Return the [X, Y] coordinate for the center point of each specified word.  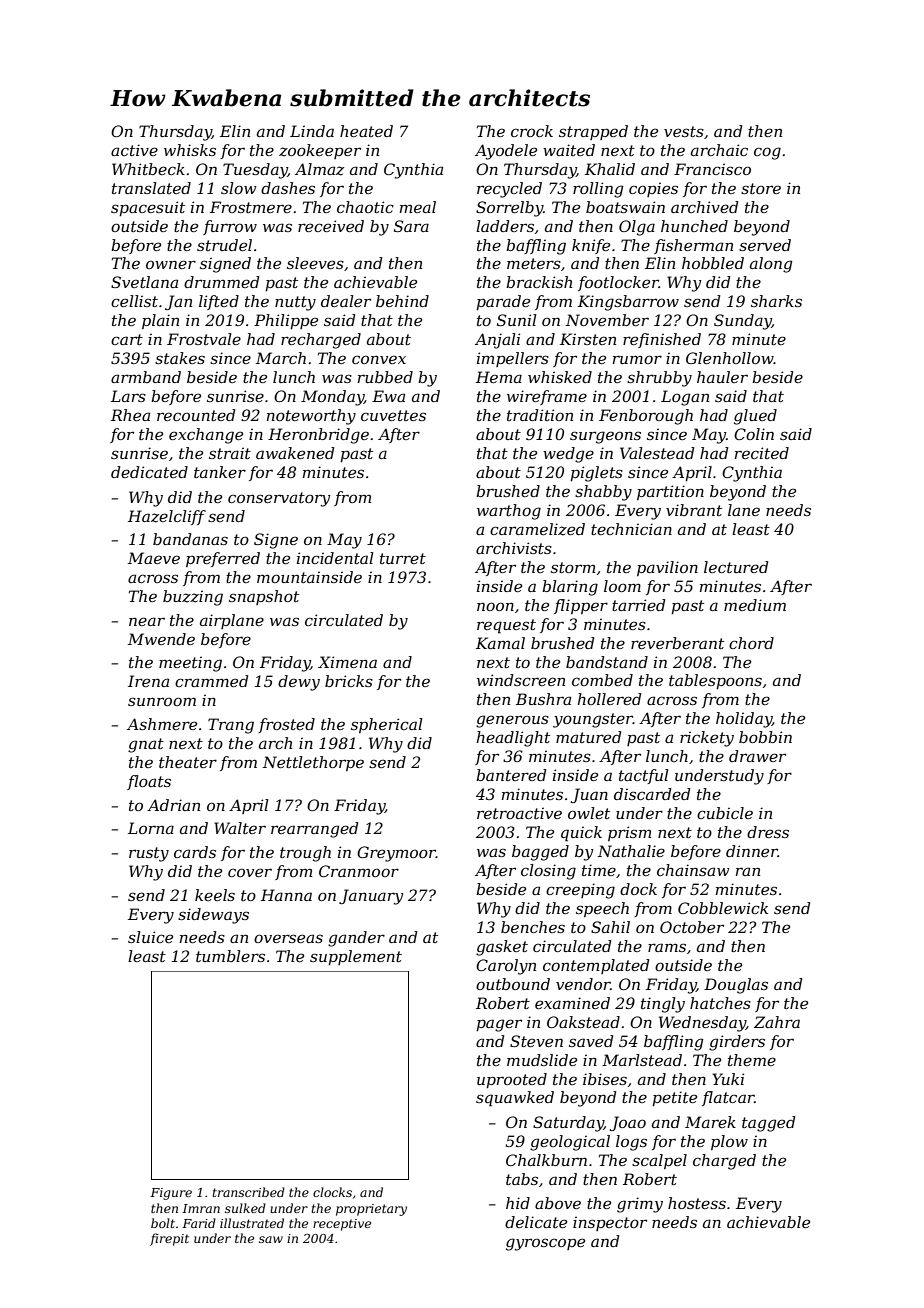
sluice [150, 937]
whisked [560, 377]
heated [366, 131]
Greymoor [396, 854]
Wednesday [702, 1024]
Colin [754, 434]
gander [356, 939]
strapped [593, 132]
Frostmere [251, 207]
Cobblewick [723, 908]
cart [127, 339]
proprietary [371, 1210]
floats [149, 782]
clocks [332, 1192]
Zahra [777, 1022]
